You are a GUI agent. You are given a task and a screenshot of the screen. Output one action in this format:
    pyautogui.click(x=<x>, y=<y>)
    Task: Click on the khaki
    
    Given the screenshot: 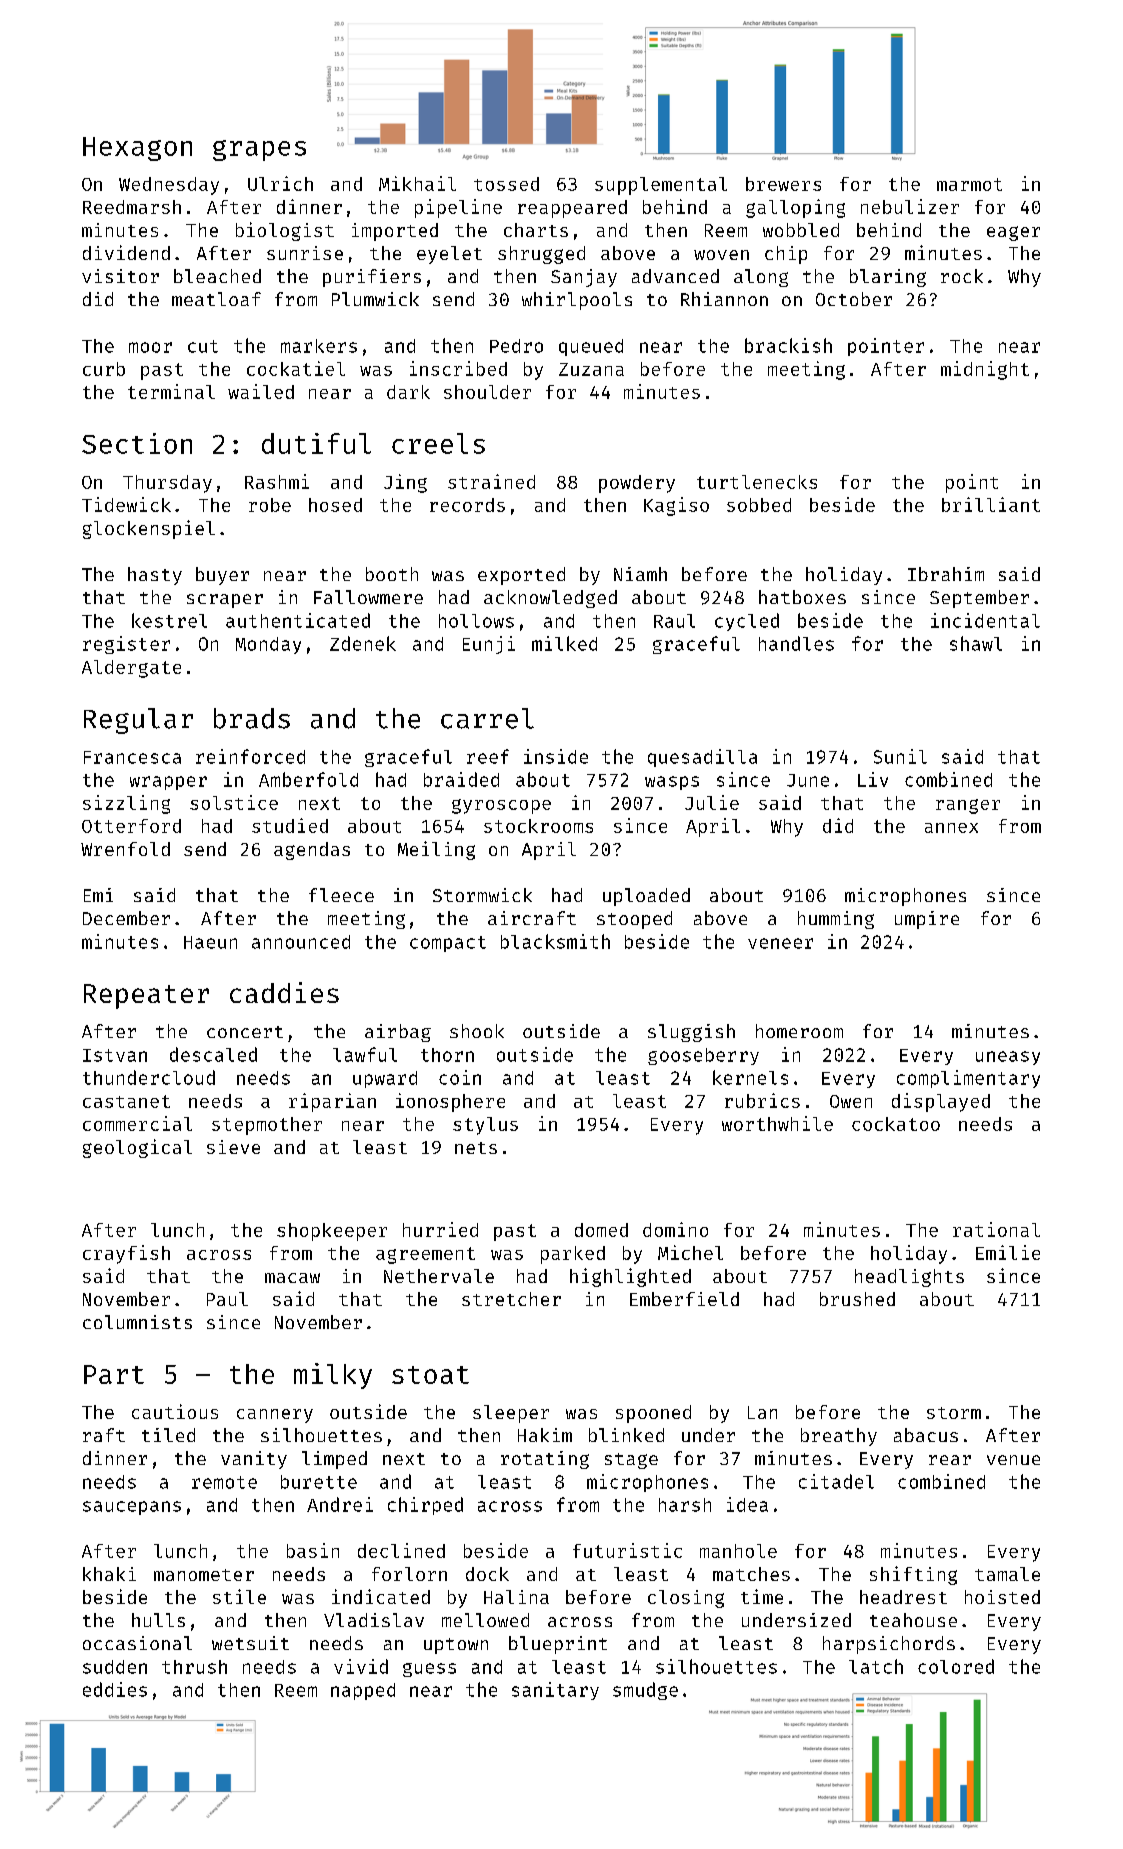 What is the action you would take?
    pyautogui.click(x=109, y=1574)
